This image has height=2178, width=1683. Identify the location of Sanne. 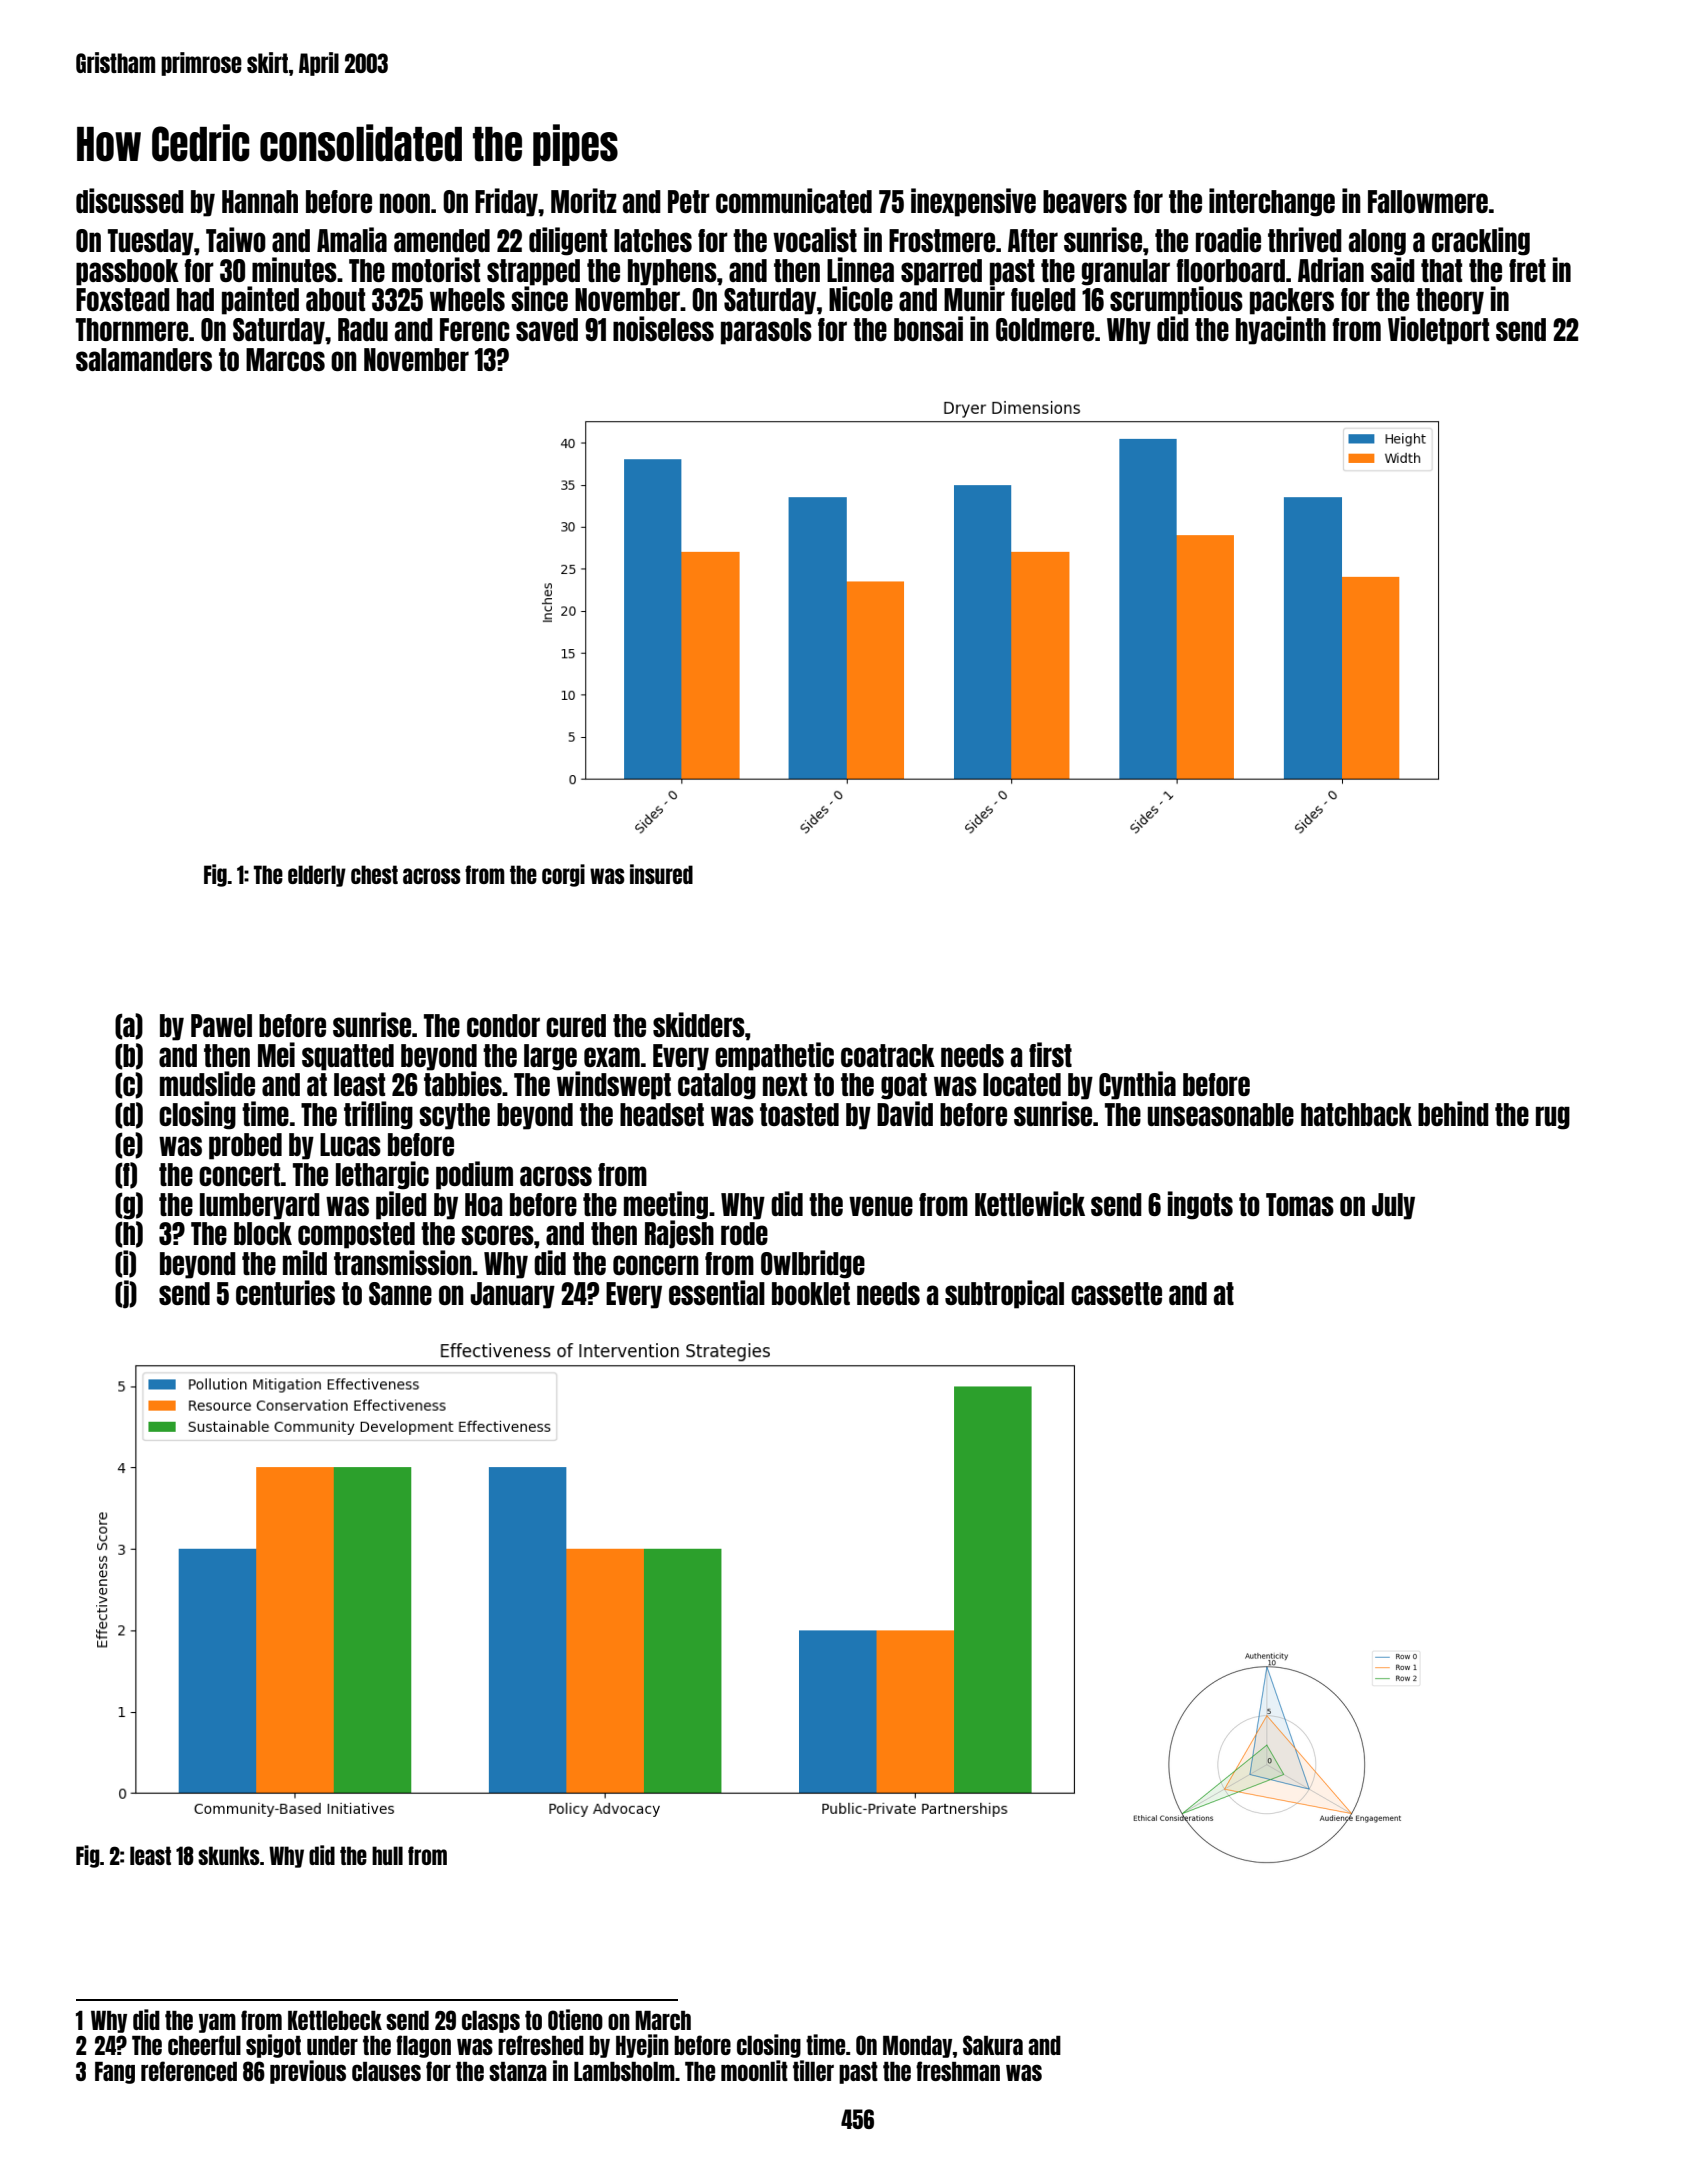
(400, 1293).
